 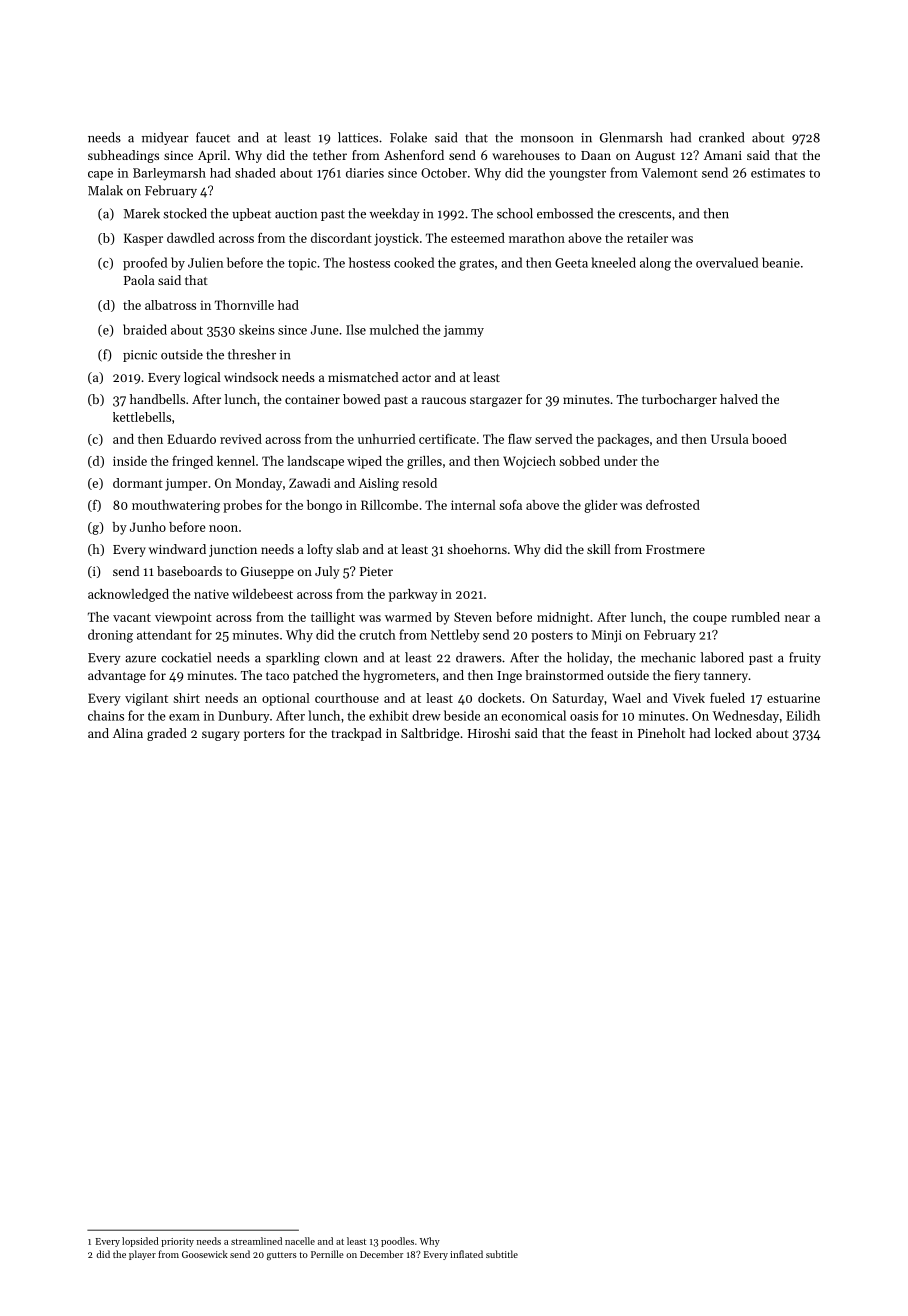 What do you see at coordinates (526, 155) in the screenshot?
I see `warehouses` at bounding box center [526, 155].
